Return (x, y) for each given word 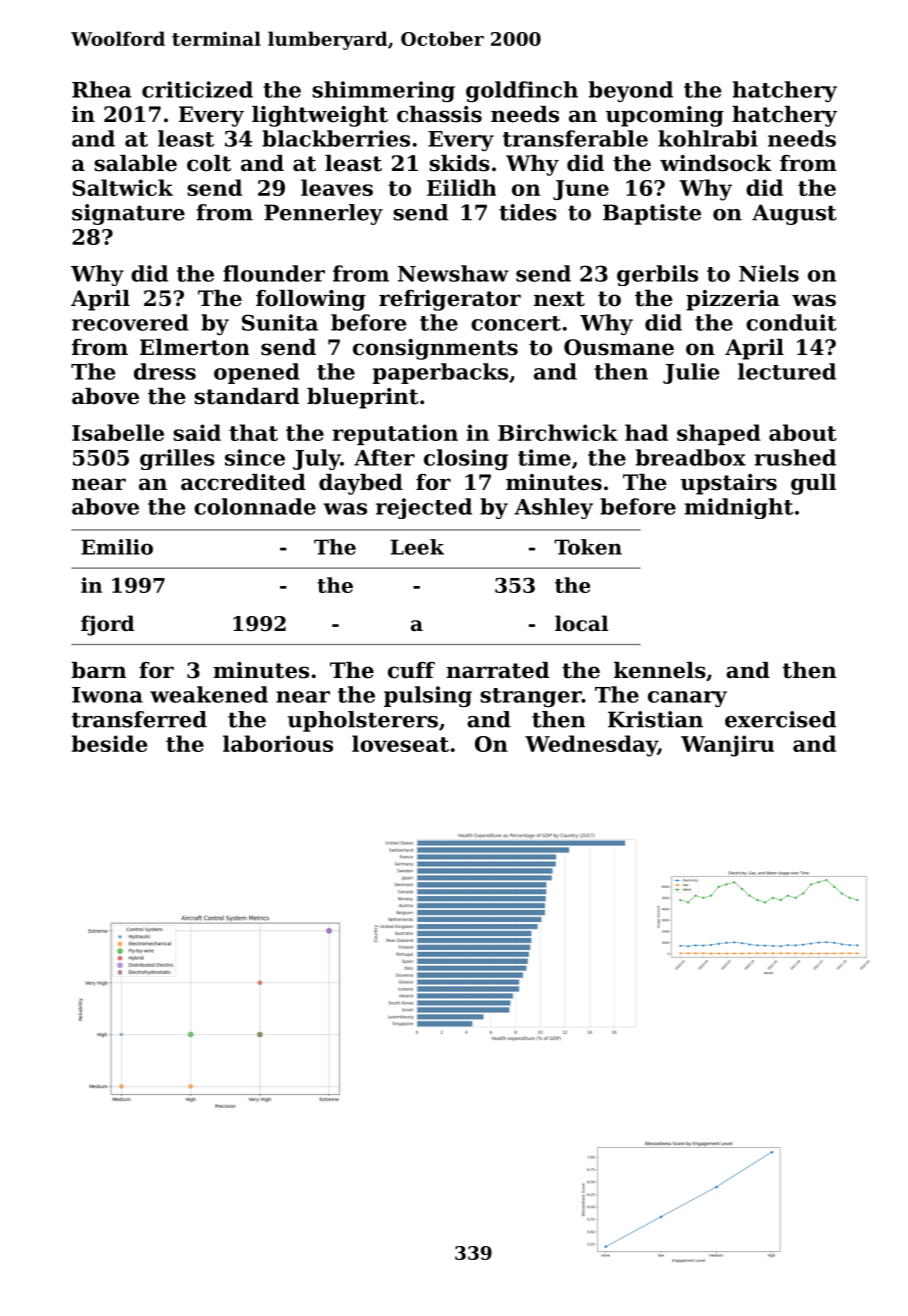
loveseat (400, 743)
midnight (739, 508)
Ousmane (619, 347)
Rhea (102, 89)
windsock (716, 163)
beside (109, 743)
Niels (769, 273)
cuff (411, 670)
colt (209, 163)
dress (165, 371)
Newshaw (453, 273)
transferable (575, 138)
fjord (107, 625)
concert (516, 323)
